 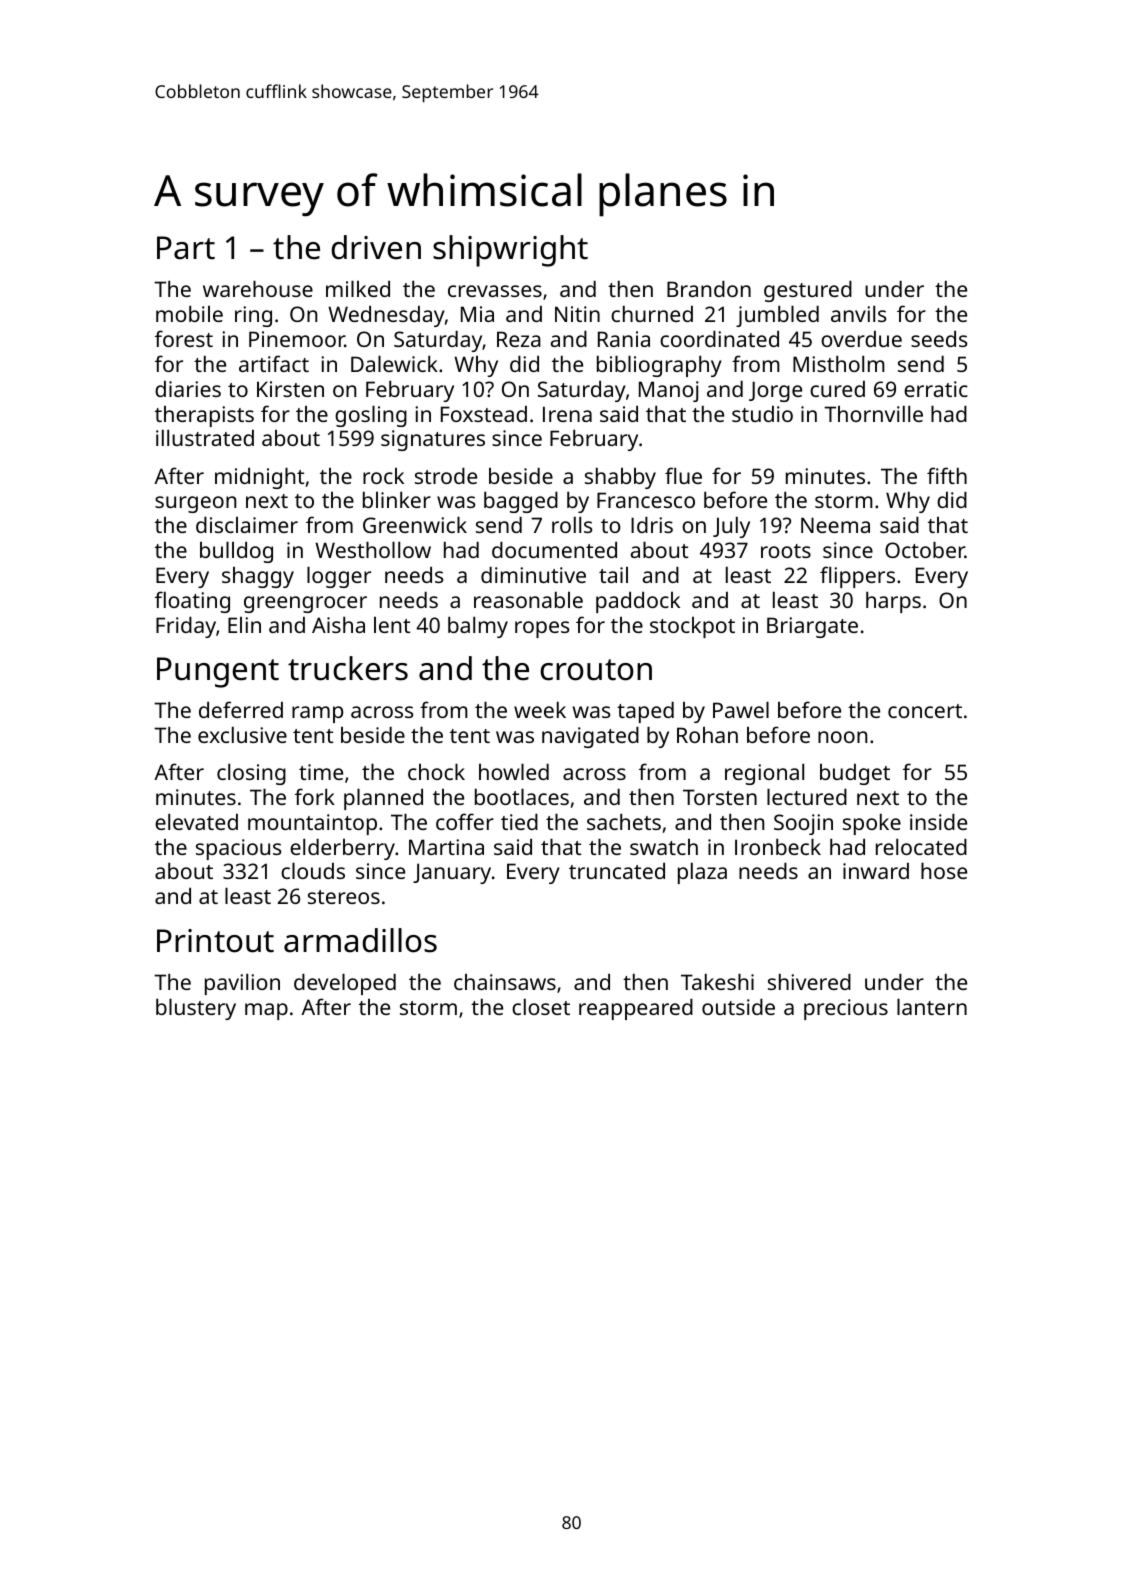 What do you see at coordinates (837, 388) in the screenshot?
I see `cured` at bounding box center [837, 388].
